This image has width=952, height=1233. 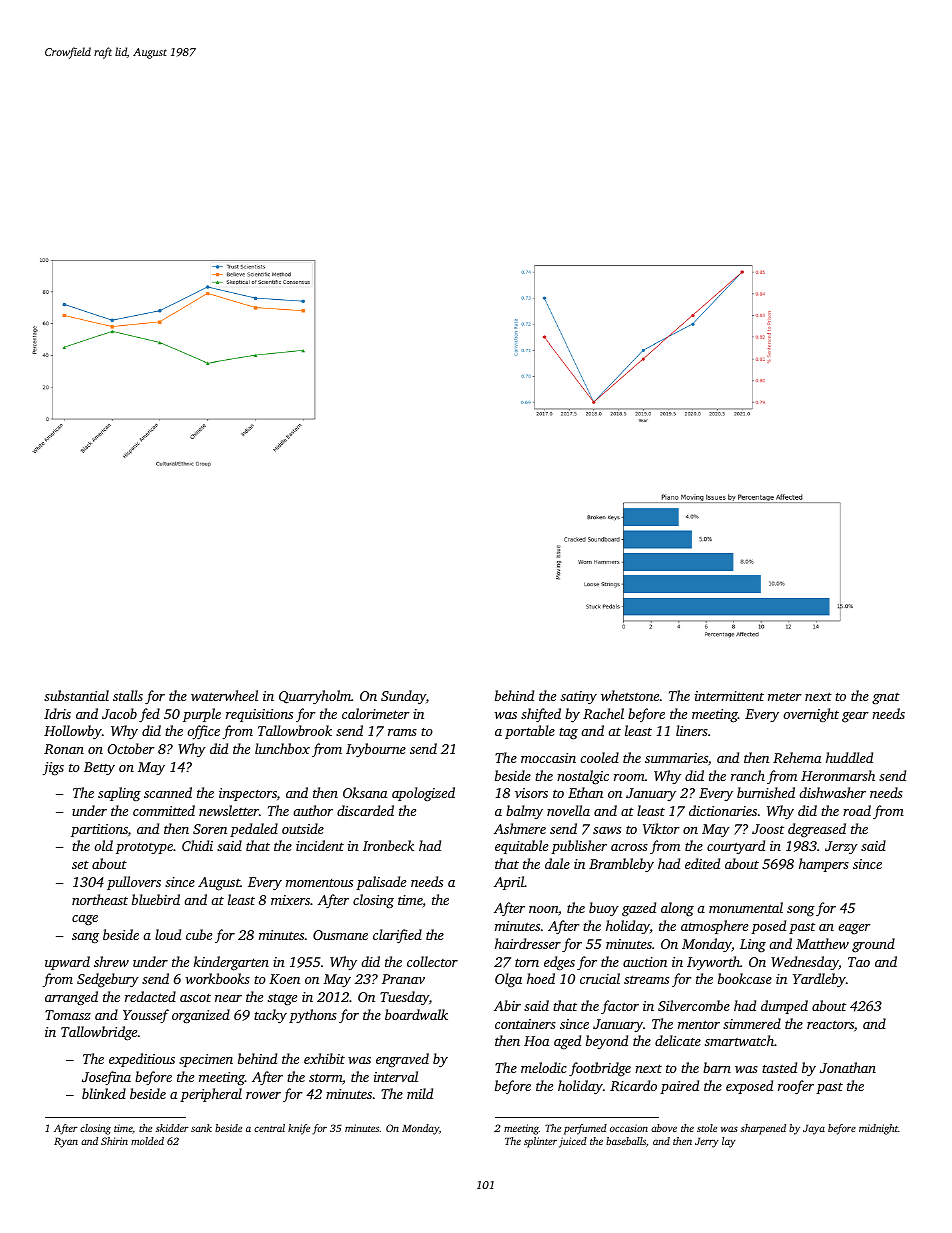 I want to click on kindergarten, so click(x=231, y=963).
